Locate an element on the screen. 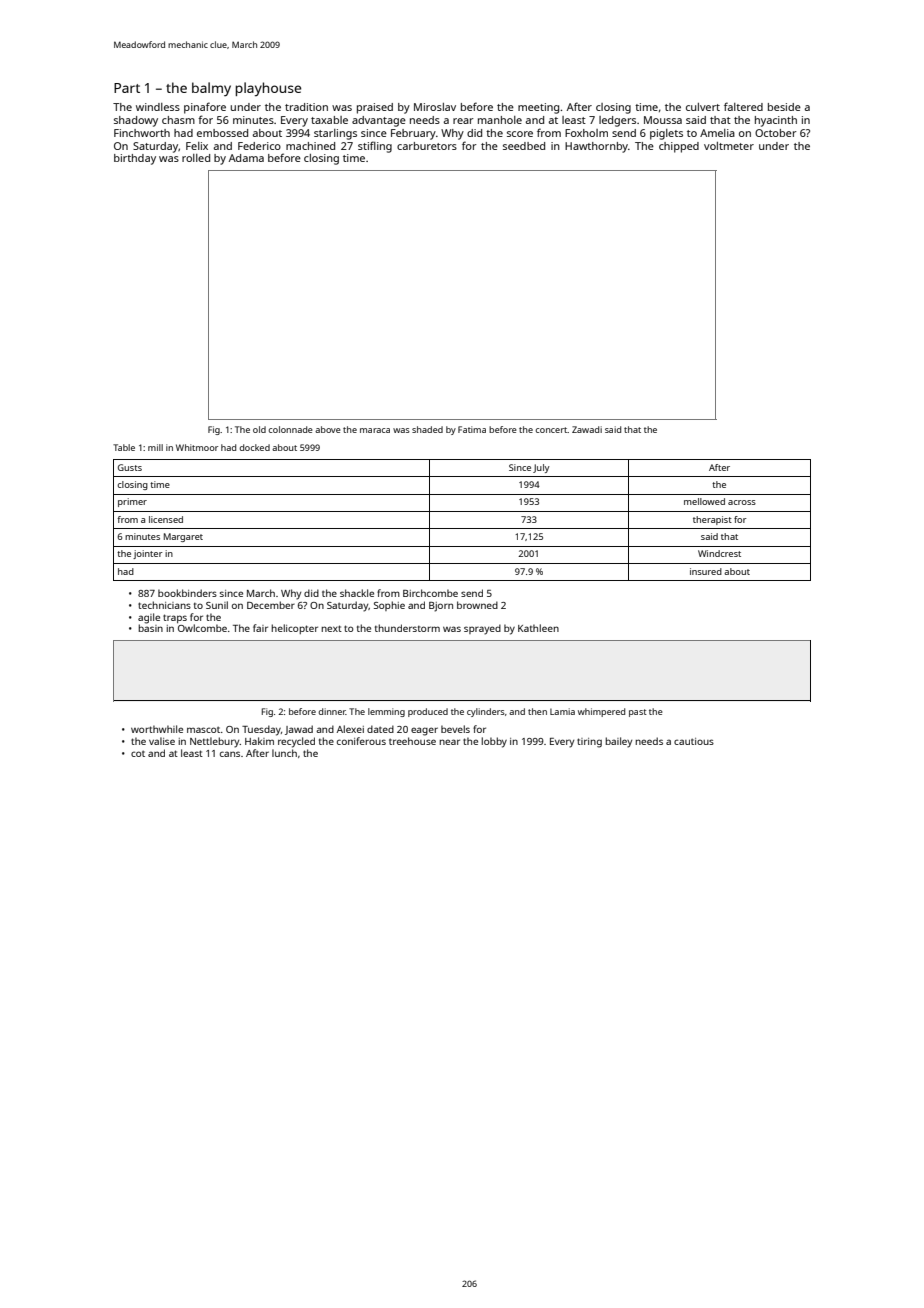 The height and width of the screenshot is (1308, 924). mill is located at coordinates (155, 447).
